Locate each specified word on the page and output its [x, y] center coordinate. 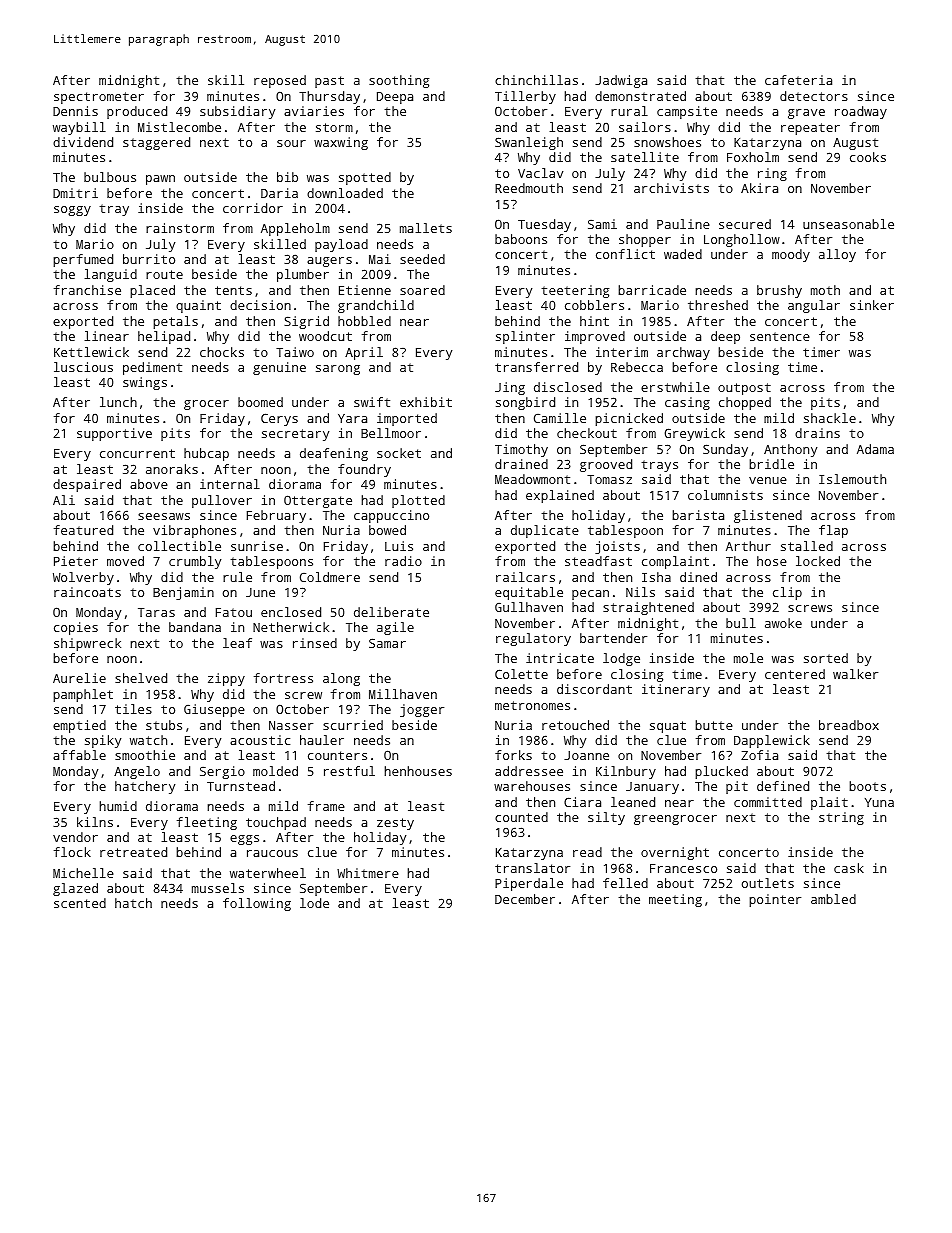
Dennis [75, 111]
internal [230, 484]
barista [698, 515]
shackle [830, 418]
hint [594, 321]
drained [521, 464]
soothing [399, 81]
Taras [156, 612]
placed [152, 291]
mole [748, 658]
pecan [590, 595]
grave [806, 114]
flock [72, 852]
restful [349, 771]
